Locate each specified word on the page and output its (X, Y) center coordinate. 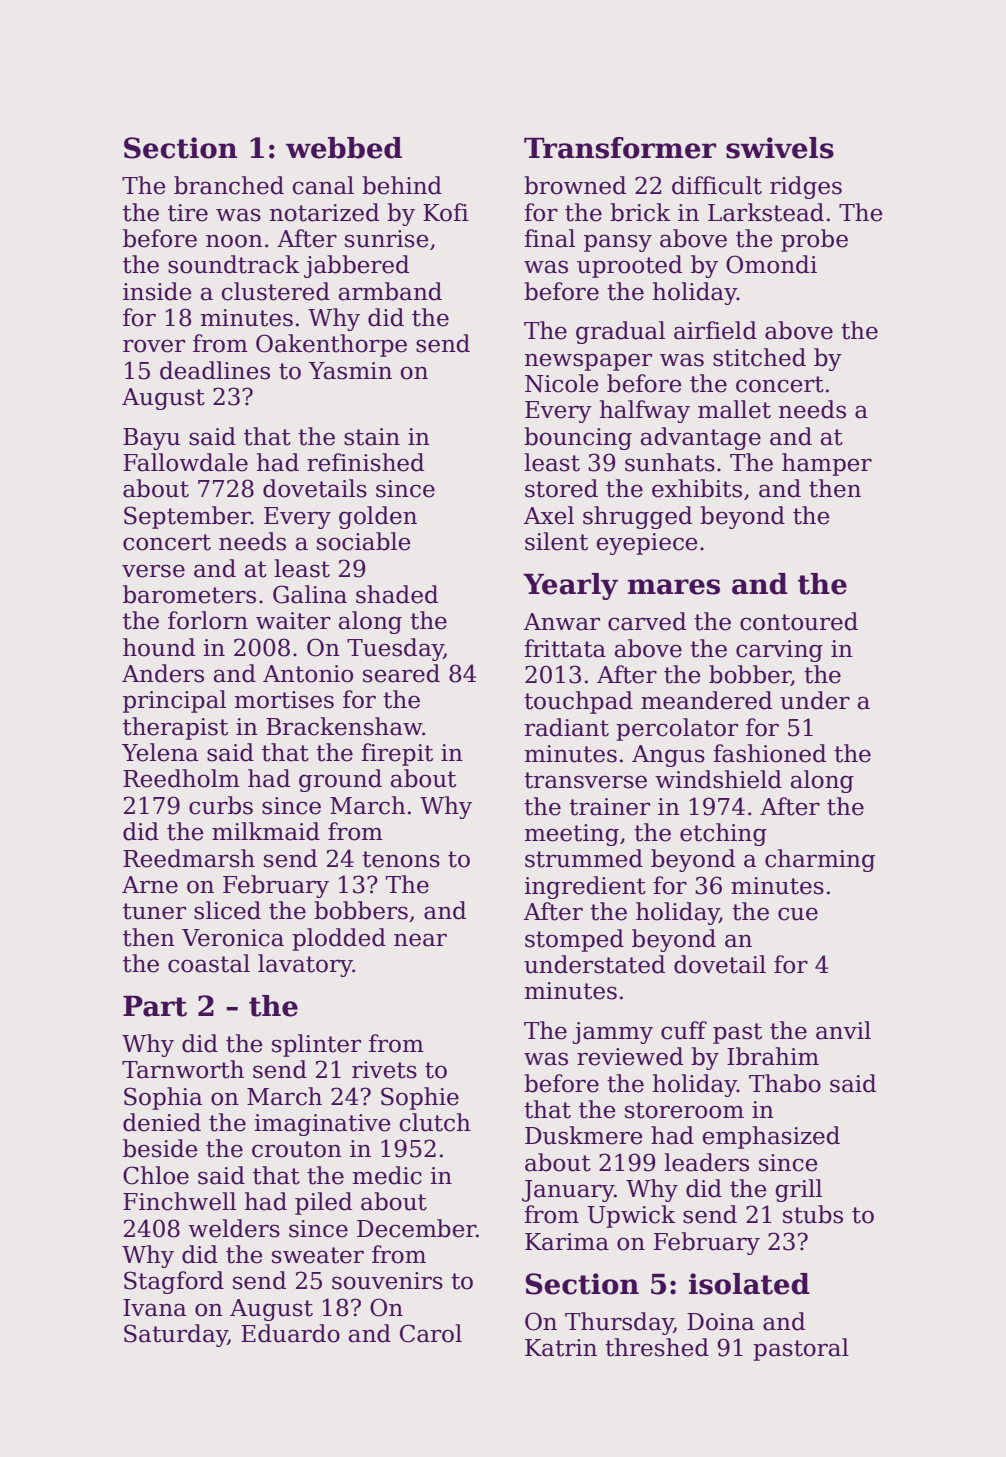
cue (798, 914)
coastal (209, 963)
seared (401, 673)
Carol (431, 1333)
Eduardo (290, 1333)
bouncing (578, 438)
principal (174, 701)
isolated (749, 1284)
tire (188, 213)
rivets (384, 1070)
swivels (780, 148)
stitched (759, 357)
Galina (310, 594)
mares (674, 587)
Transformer (620, 148)
